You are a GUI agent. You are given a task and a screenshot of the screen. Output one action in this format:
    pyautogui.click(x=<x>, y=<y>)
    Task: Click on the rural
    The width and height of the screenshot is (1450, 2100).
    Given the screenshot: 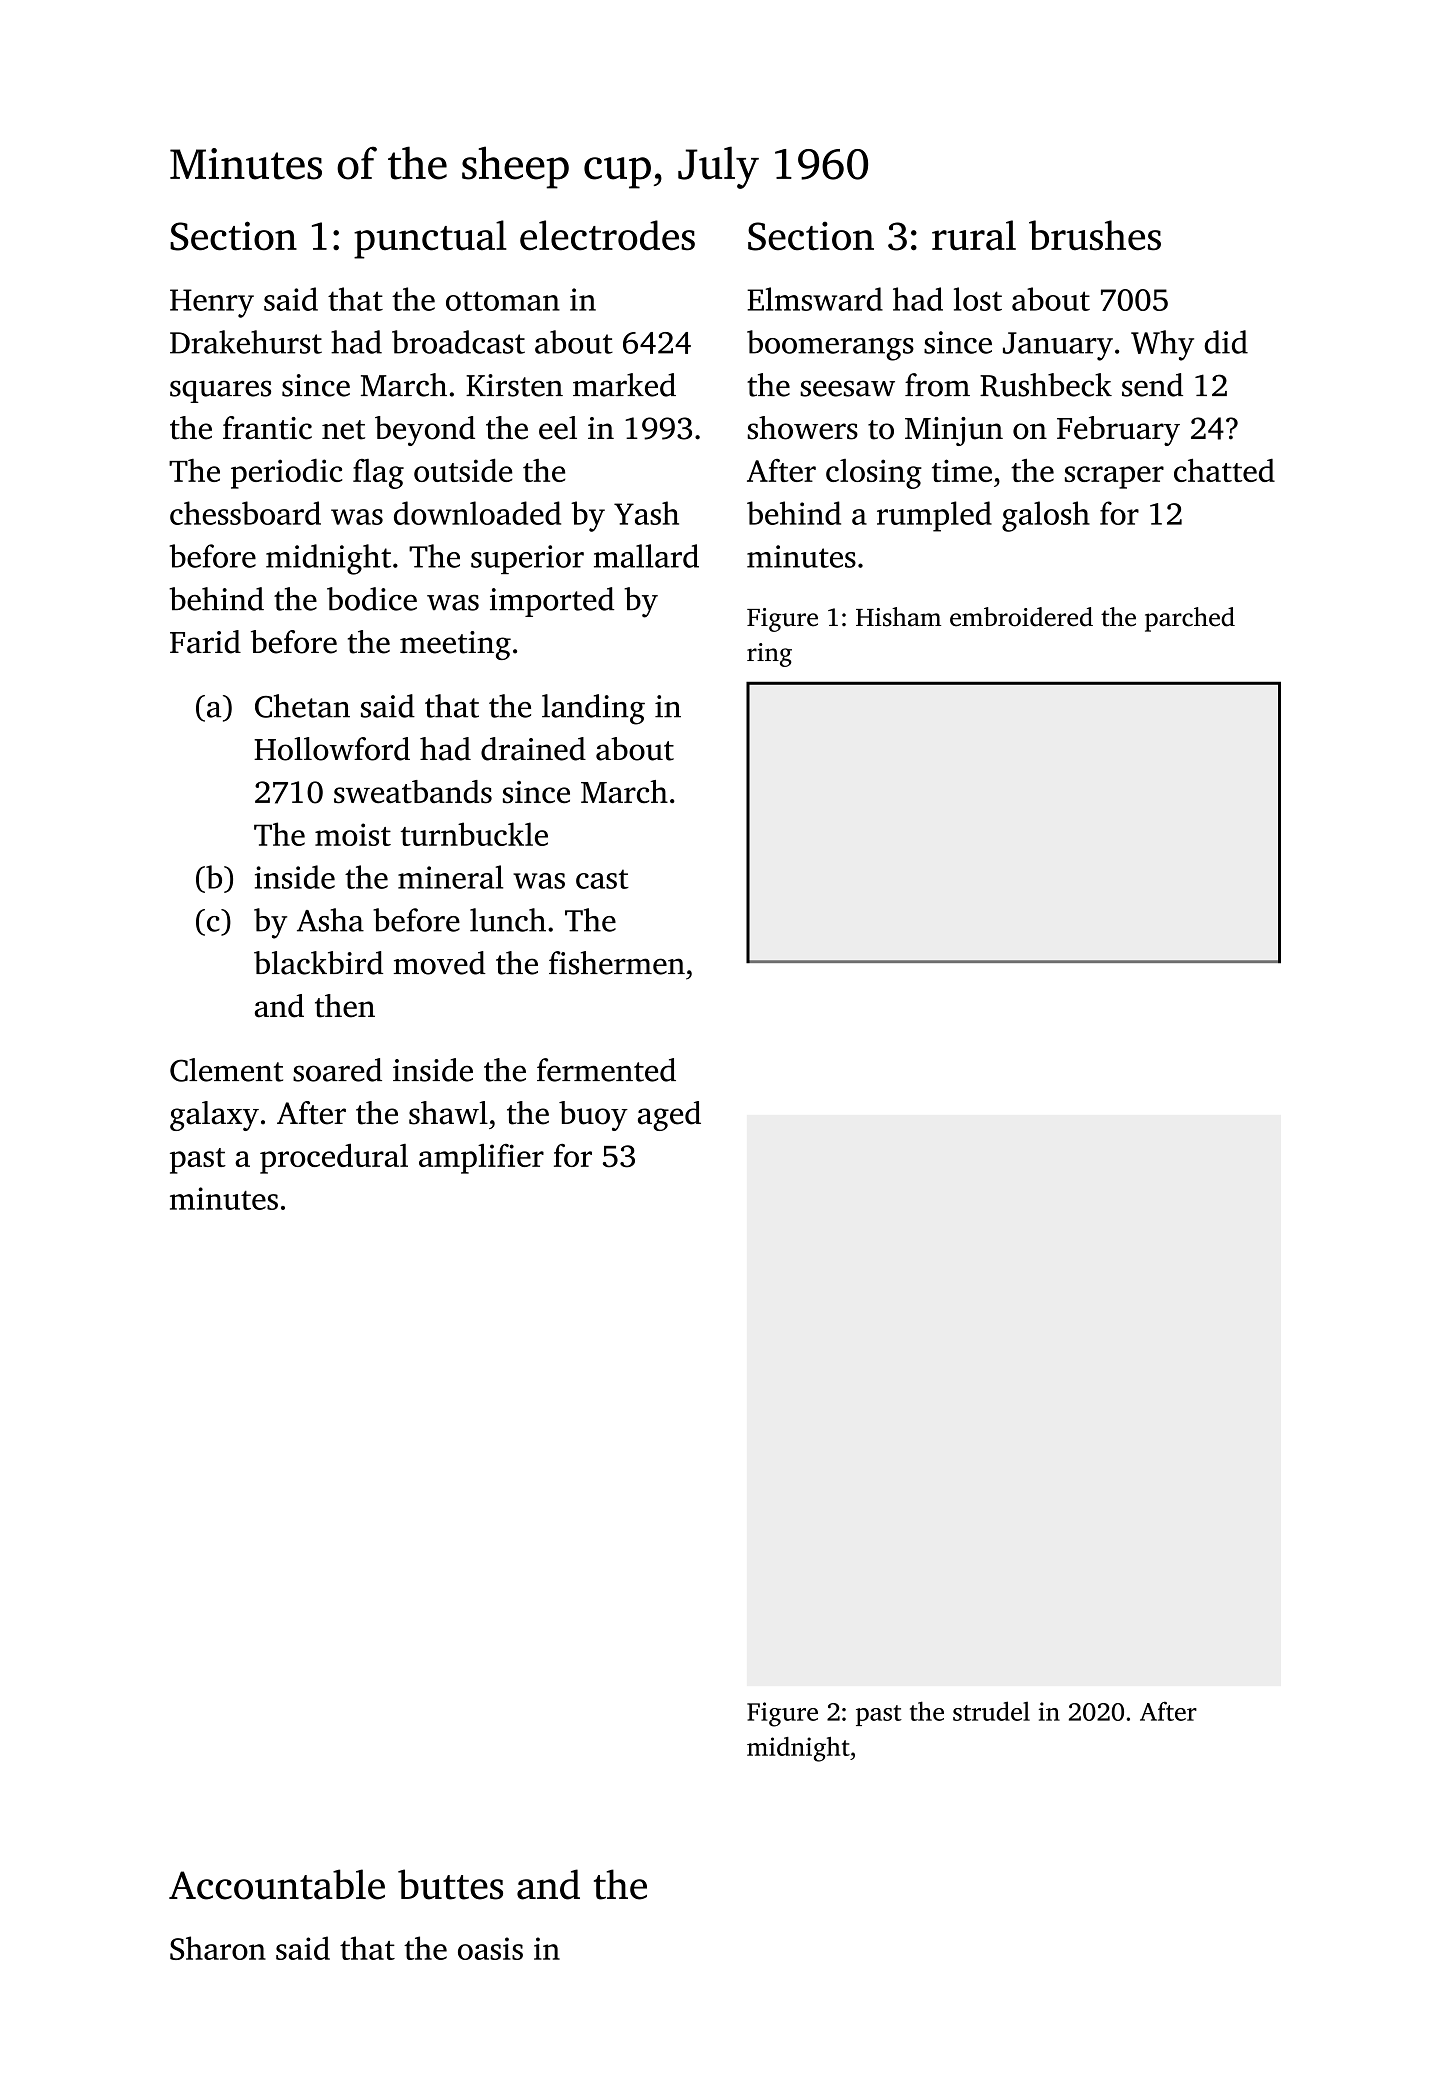 What is the action you would take?
    pyautogui.click(x=974, y=235)
